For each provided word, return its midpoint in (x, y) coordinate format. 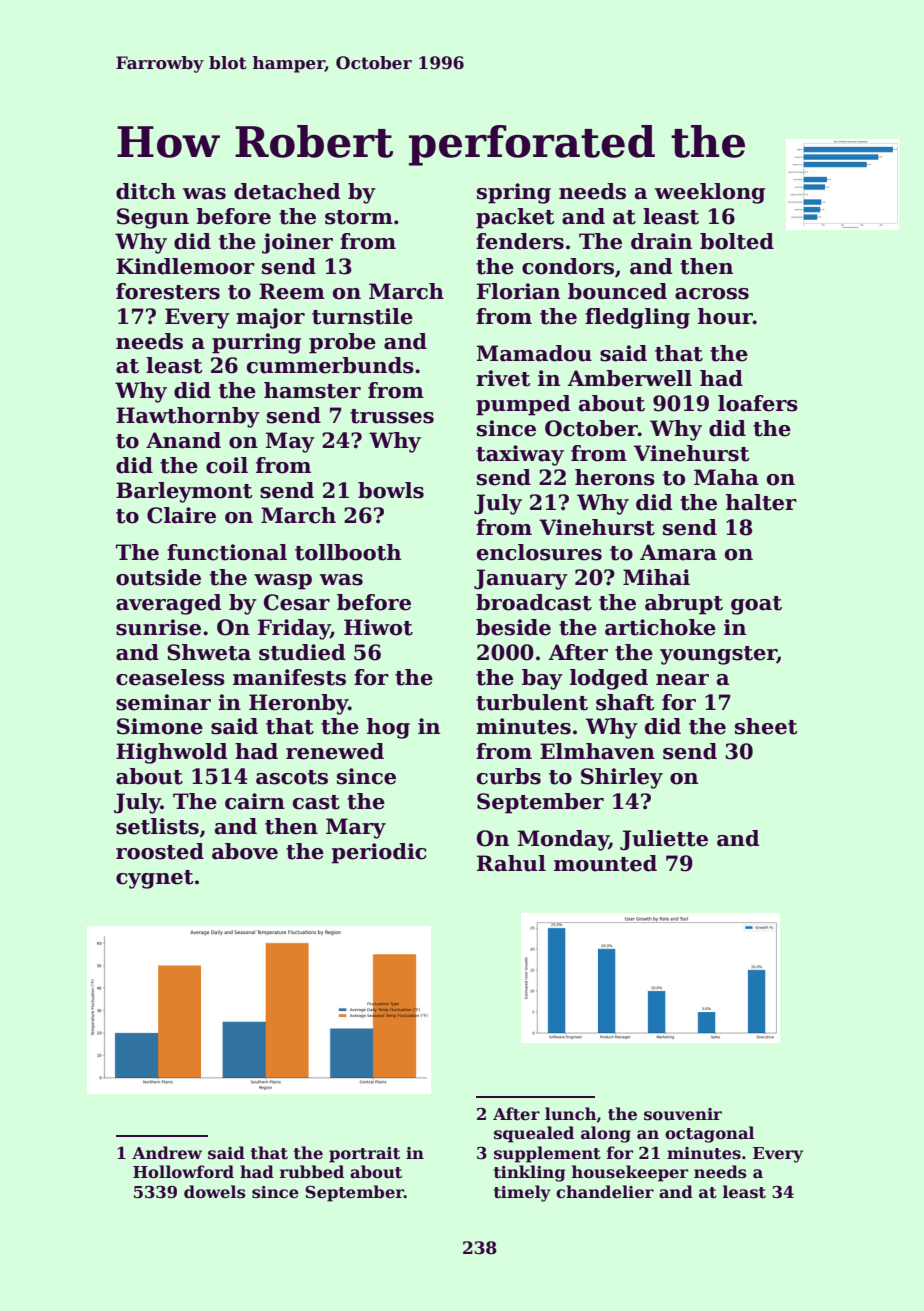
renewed (335, 751)
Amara (678, 552)
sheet (766, 726)
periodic (379, 853)
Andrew (167, 1153)
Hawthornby (188, 417)
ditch (146, 191)
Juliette (664, 840)
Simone (160, 726)
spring (514, 193)
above (245, 851)
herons (615, 477)
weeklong (710, 193)
